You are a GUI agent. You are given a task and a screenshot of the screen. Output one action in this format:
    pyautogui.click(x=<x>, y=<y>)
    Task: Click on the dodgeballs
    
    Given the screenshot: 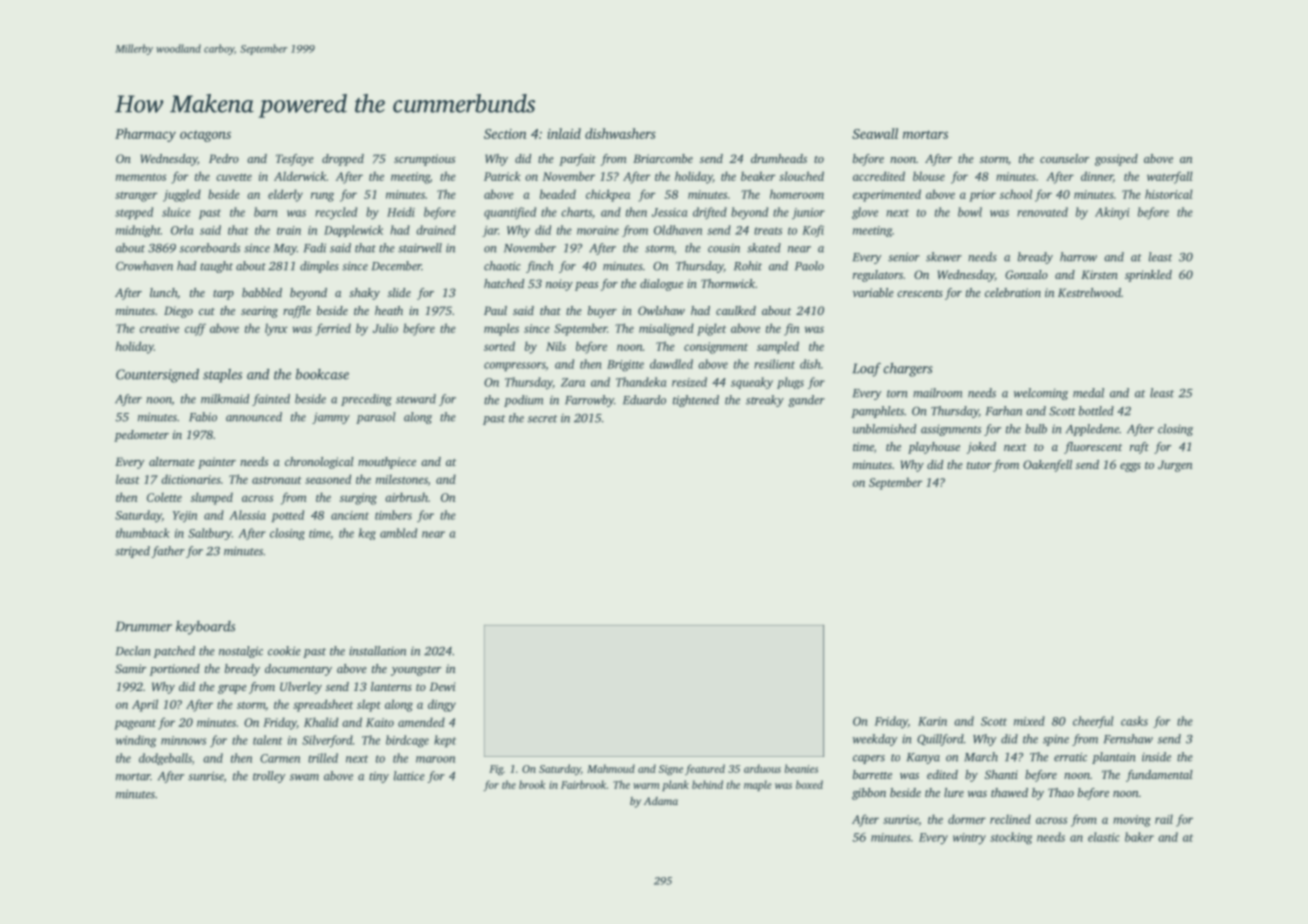 What is the action you would take?
    pyautogui.click(x=165, y=759)
